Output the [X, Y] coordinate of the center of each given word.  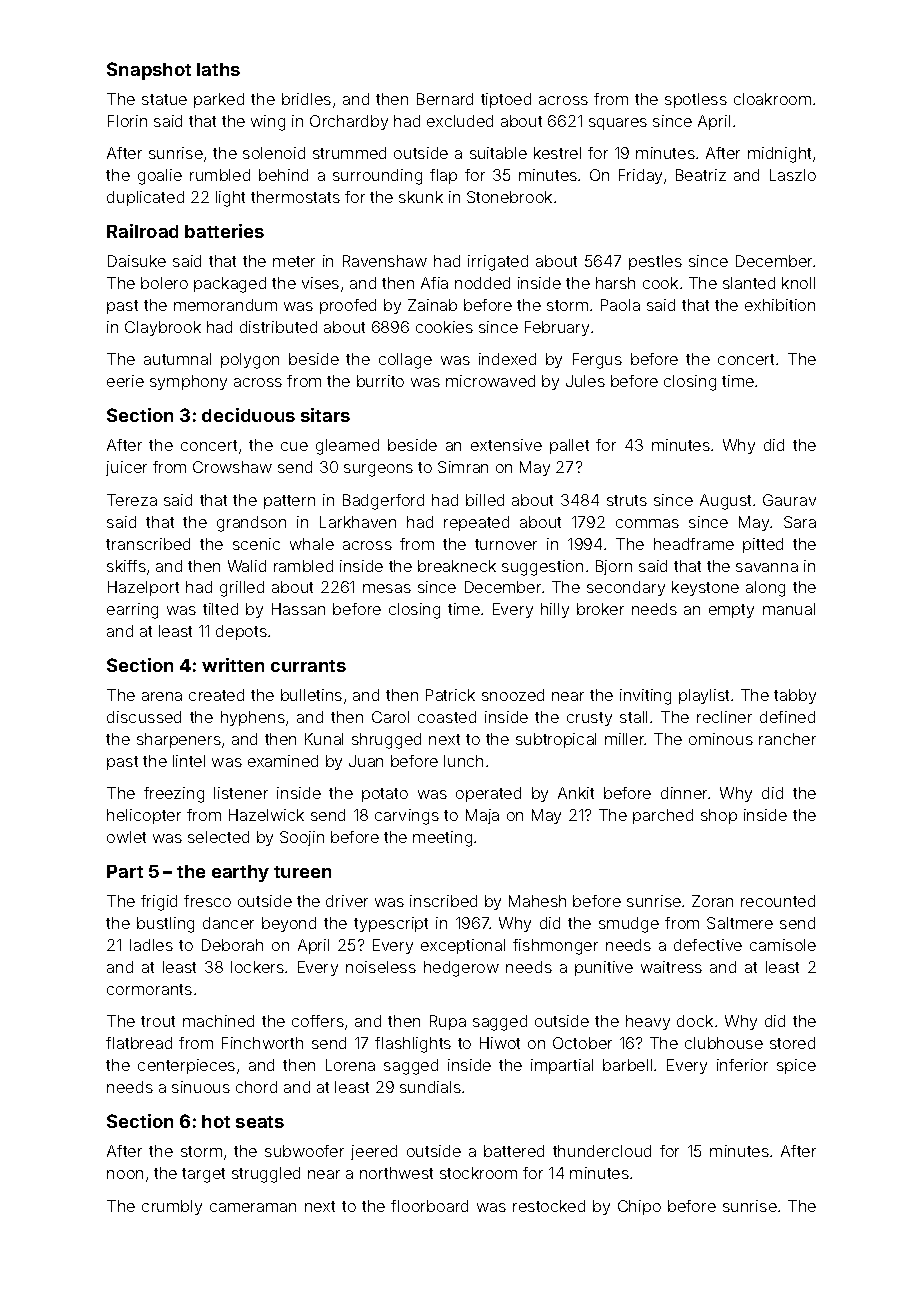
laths [218, 69]
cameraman [253, 1207]
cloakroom [772, 99]
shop [719, 816]
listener [241, 793]
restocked [549, 1206]
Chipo [639, 1207]
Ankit [576, 793]
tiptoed [506, 100]
